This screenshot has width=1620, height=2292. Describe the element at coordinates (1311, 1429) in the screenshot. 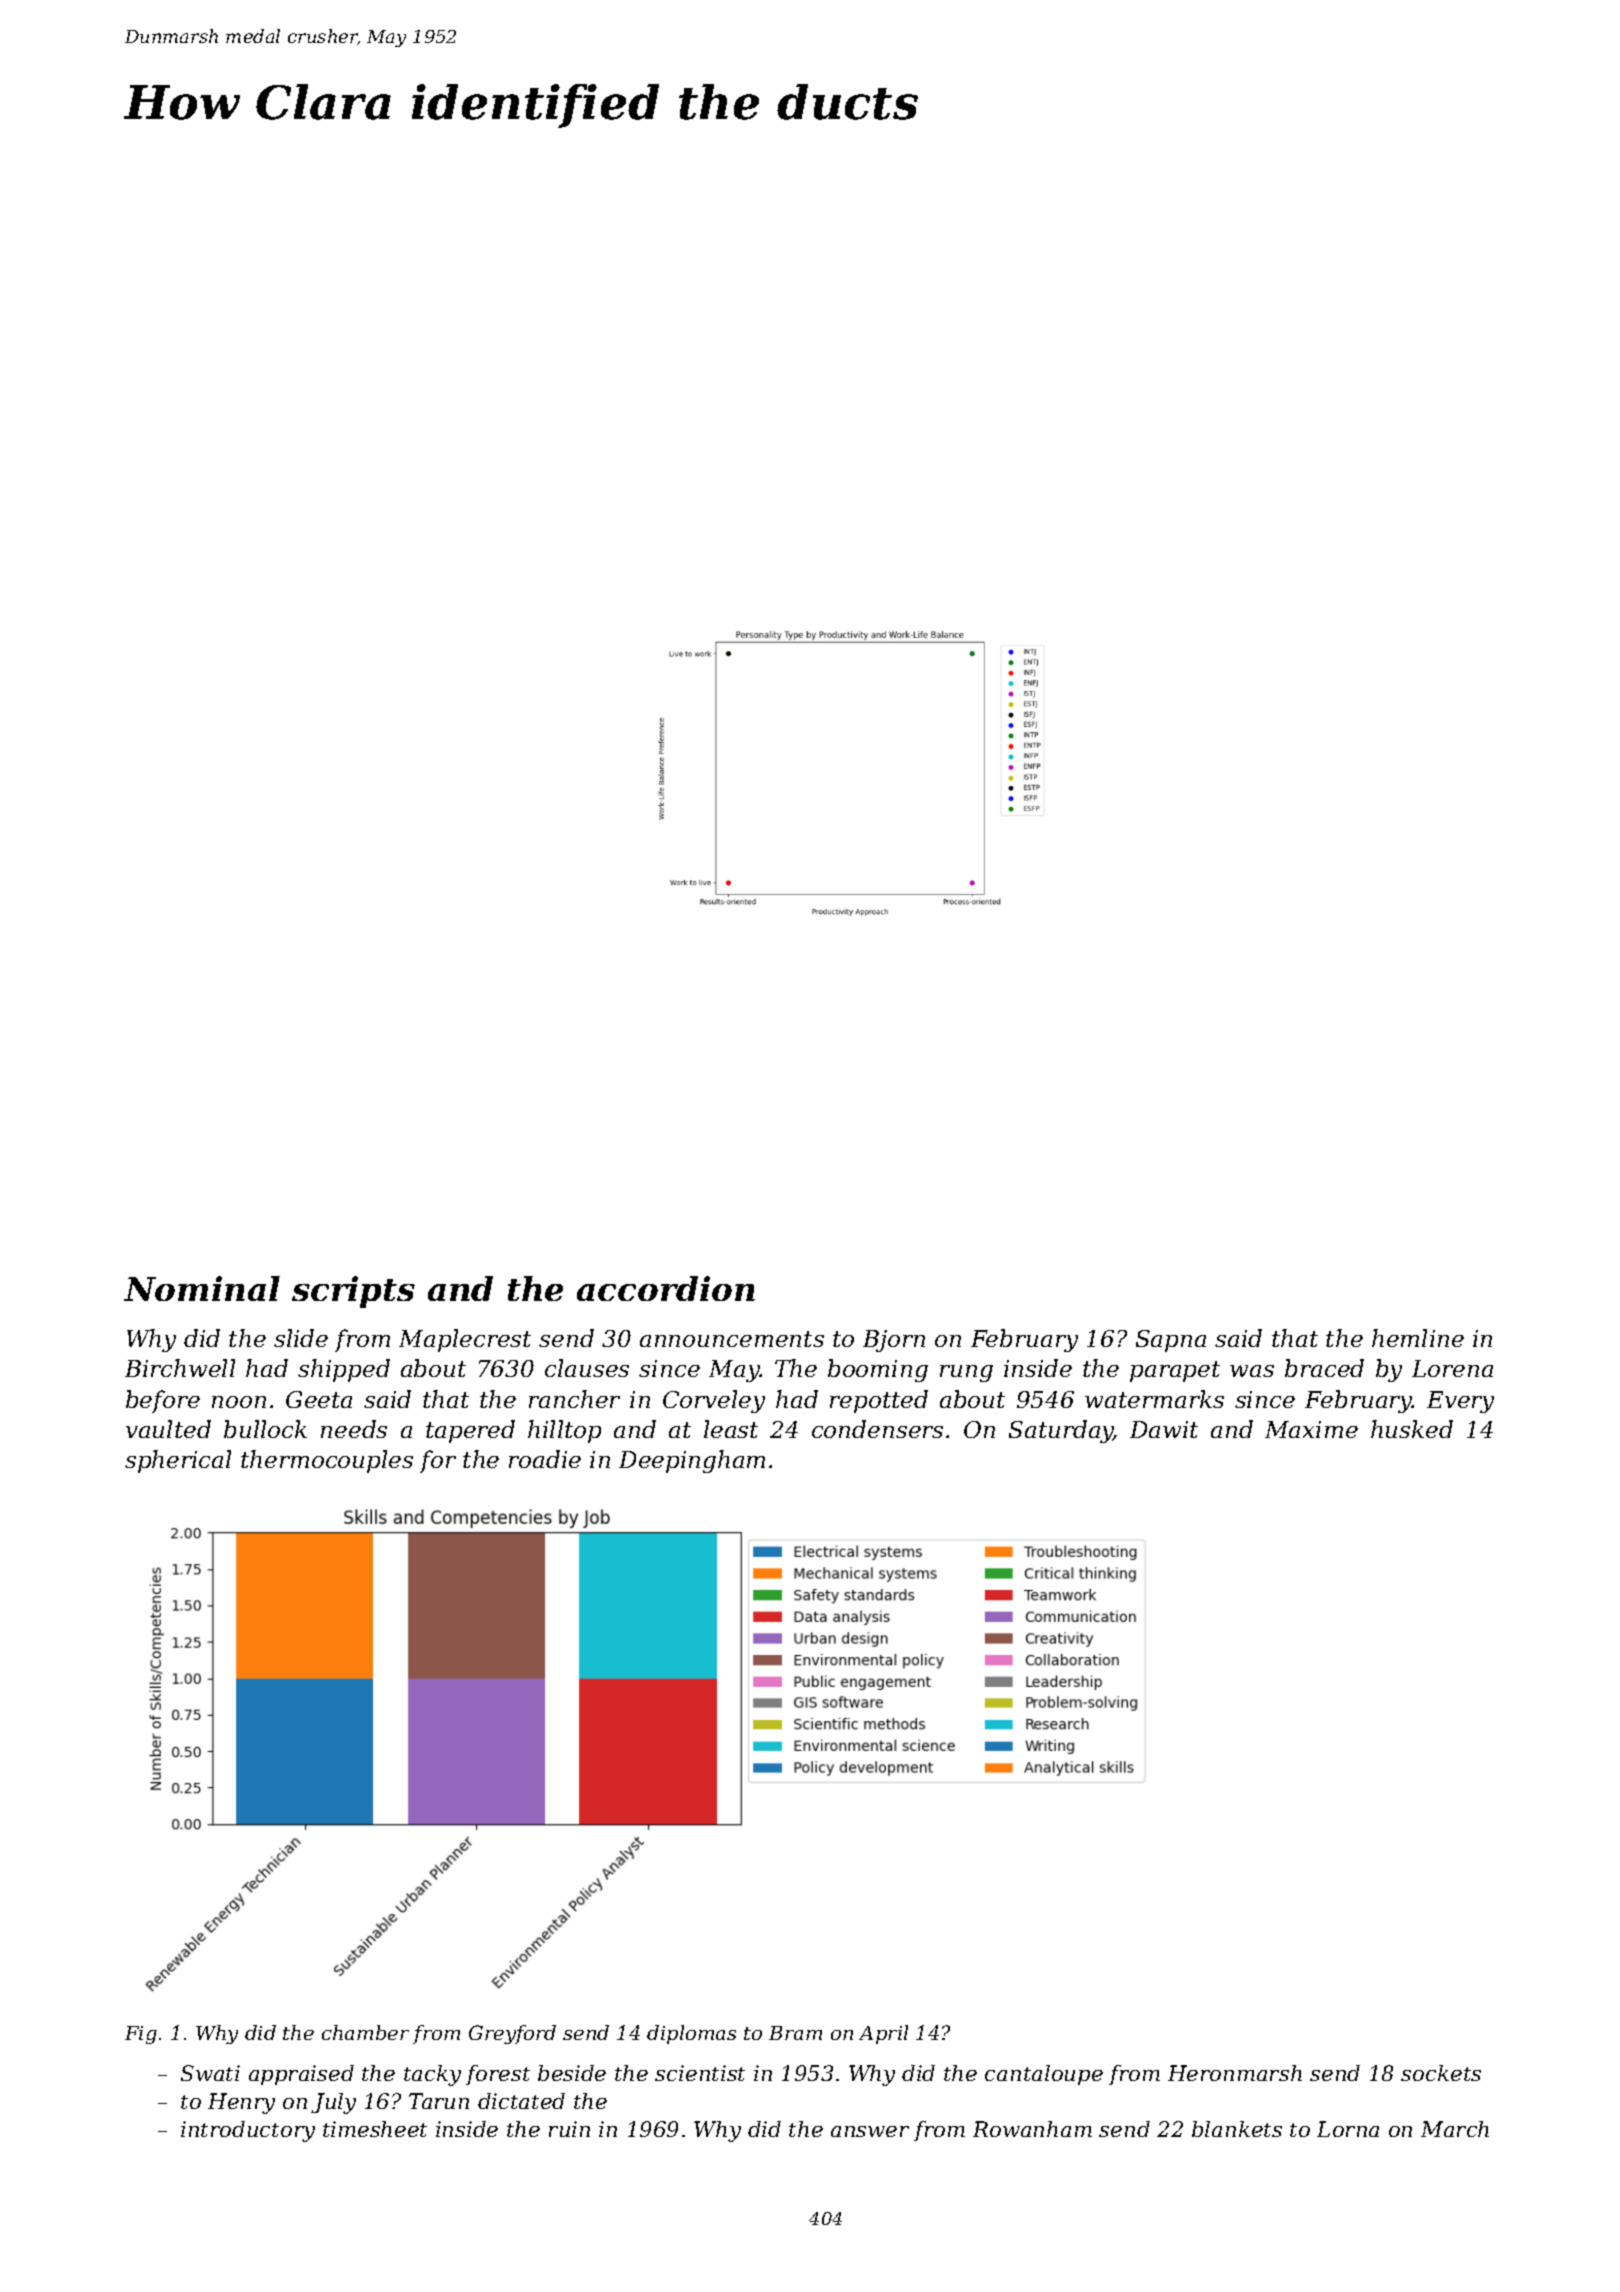

I see `Maxime` at that location.
